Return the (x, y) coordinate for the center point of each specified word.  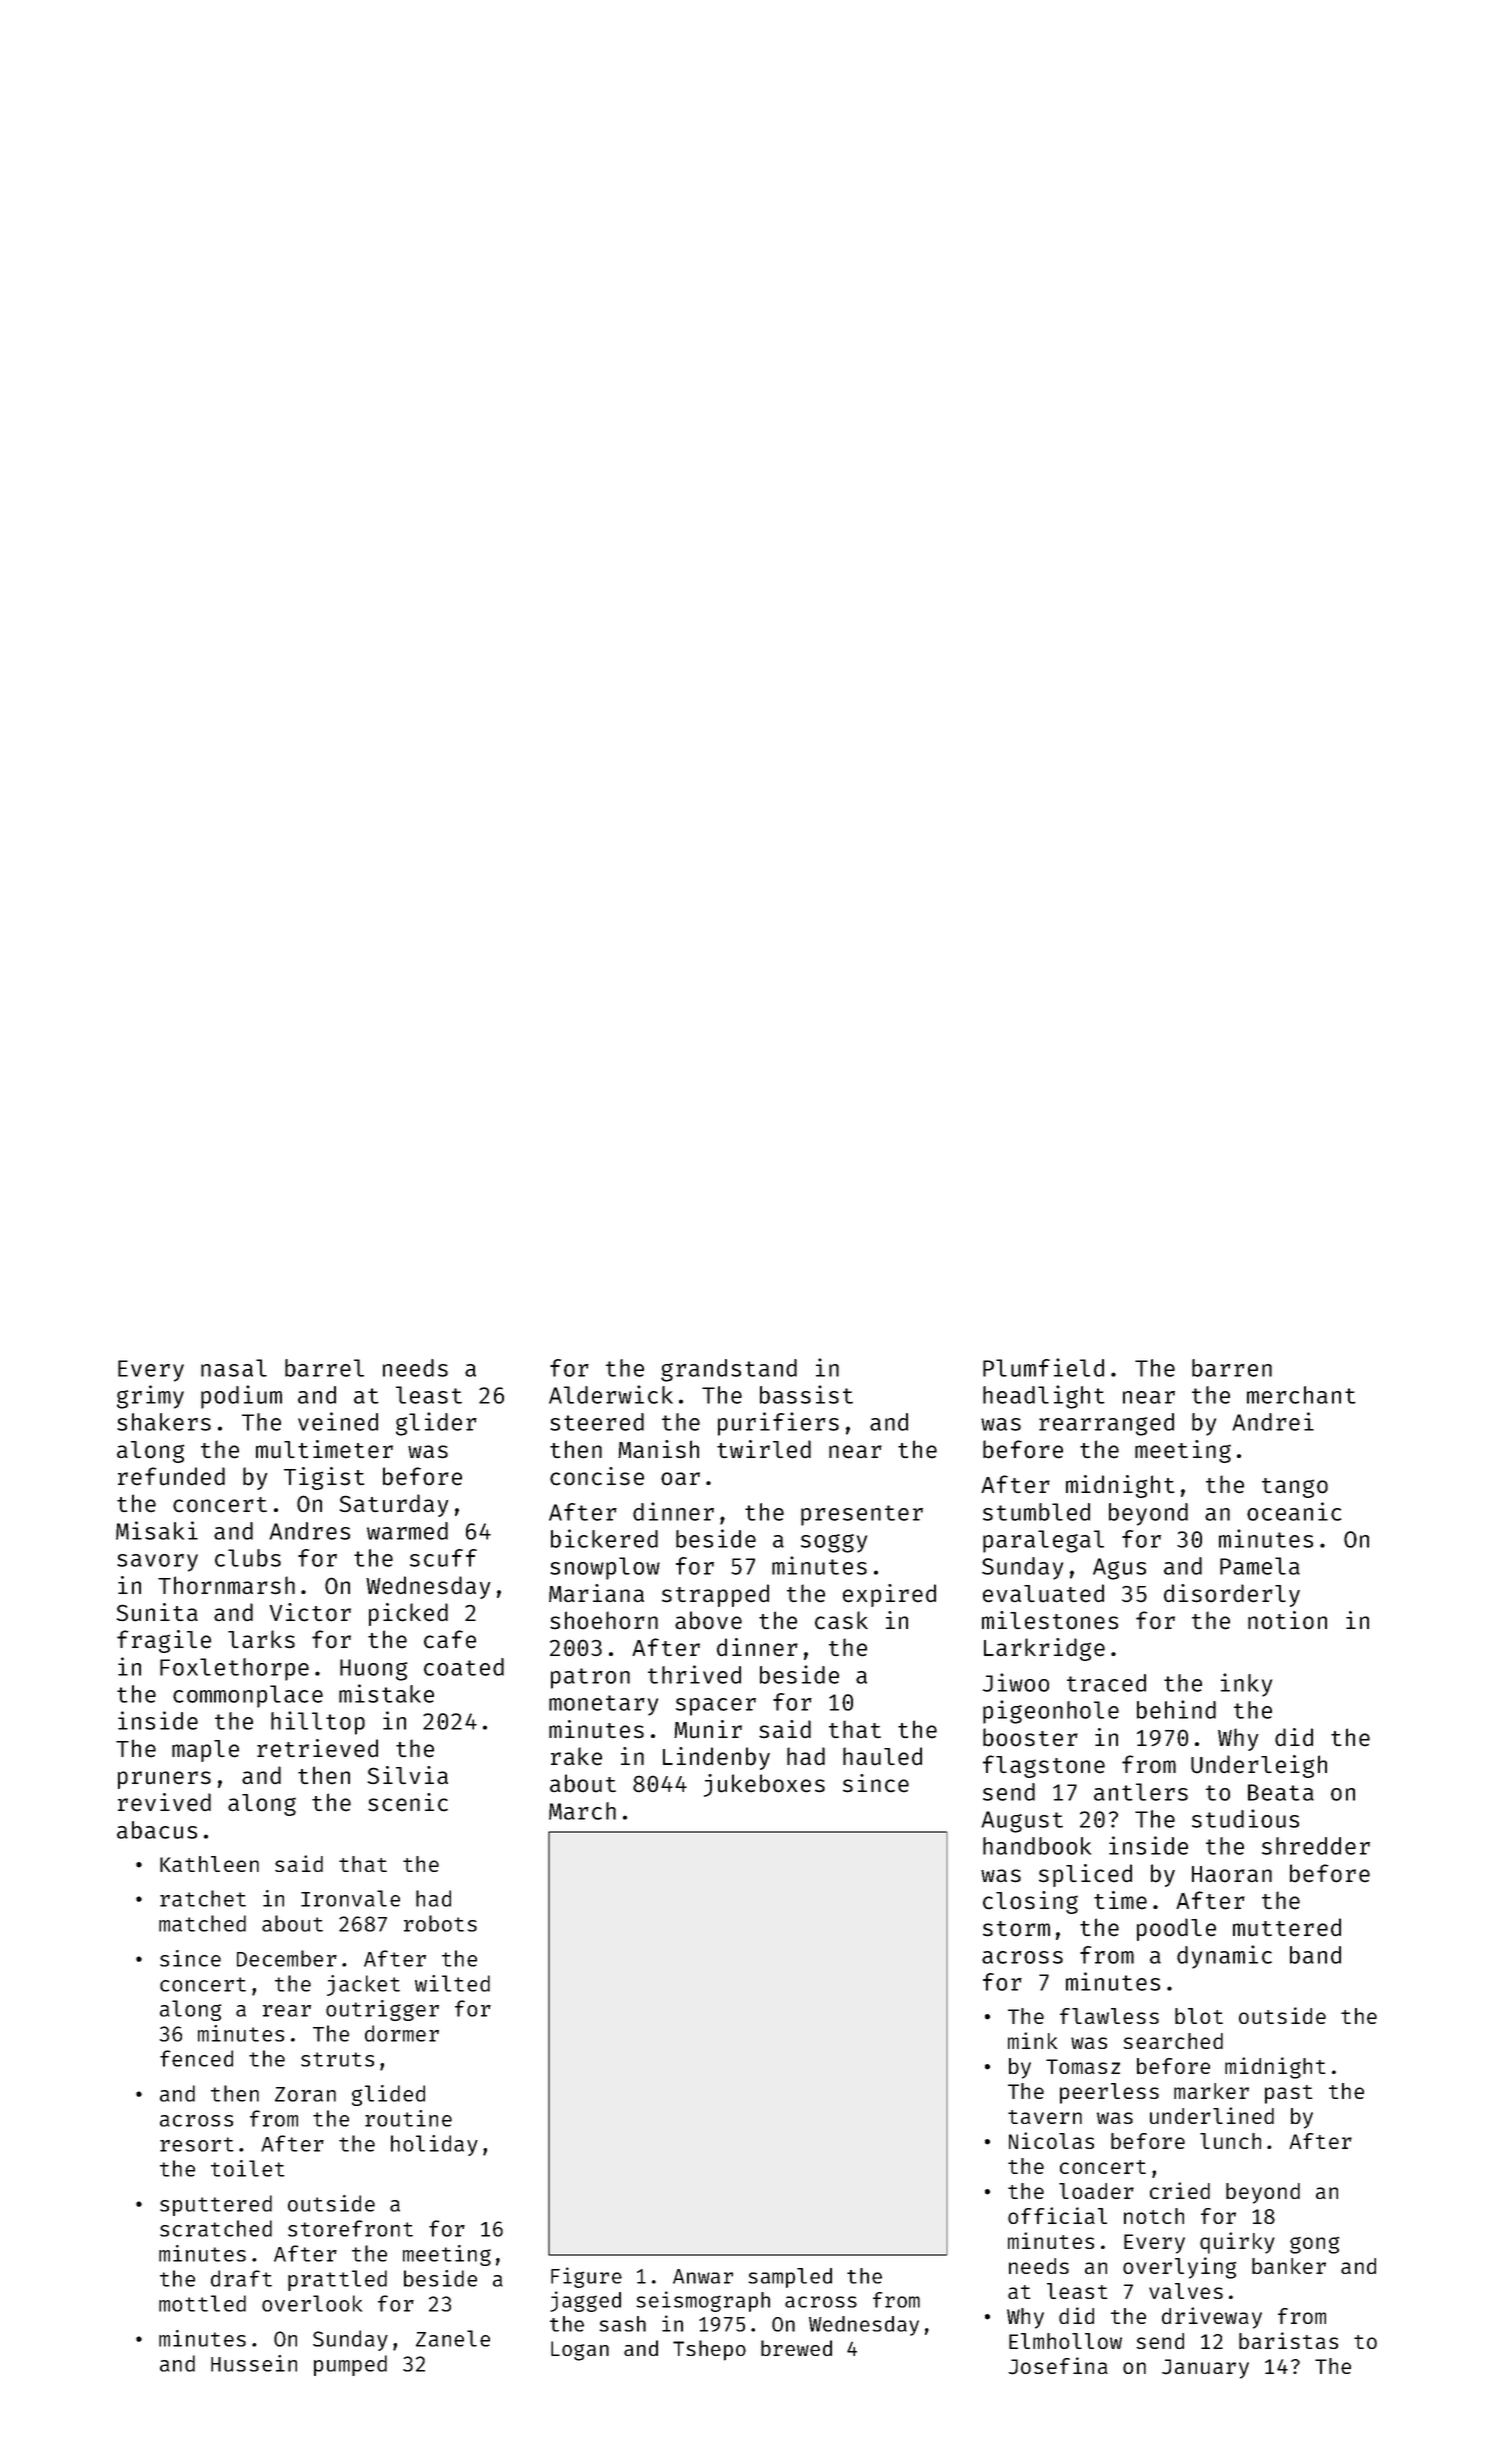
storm (1016, 1929)
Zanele (453, 2338)
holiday (434, 2145)
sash (622, 2324)
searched (1173, 2041)
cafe (450, 1639)
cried (1180, 2190)
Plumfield (1043, 1367)
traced (1106, 1683)
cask (841, 1620)
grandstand (729, 1370)
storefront (350, 2228)
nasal (234, 1368)
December (287, 1958)
